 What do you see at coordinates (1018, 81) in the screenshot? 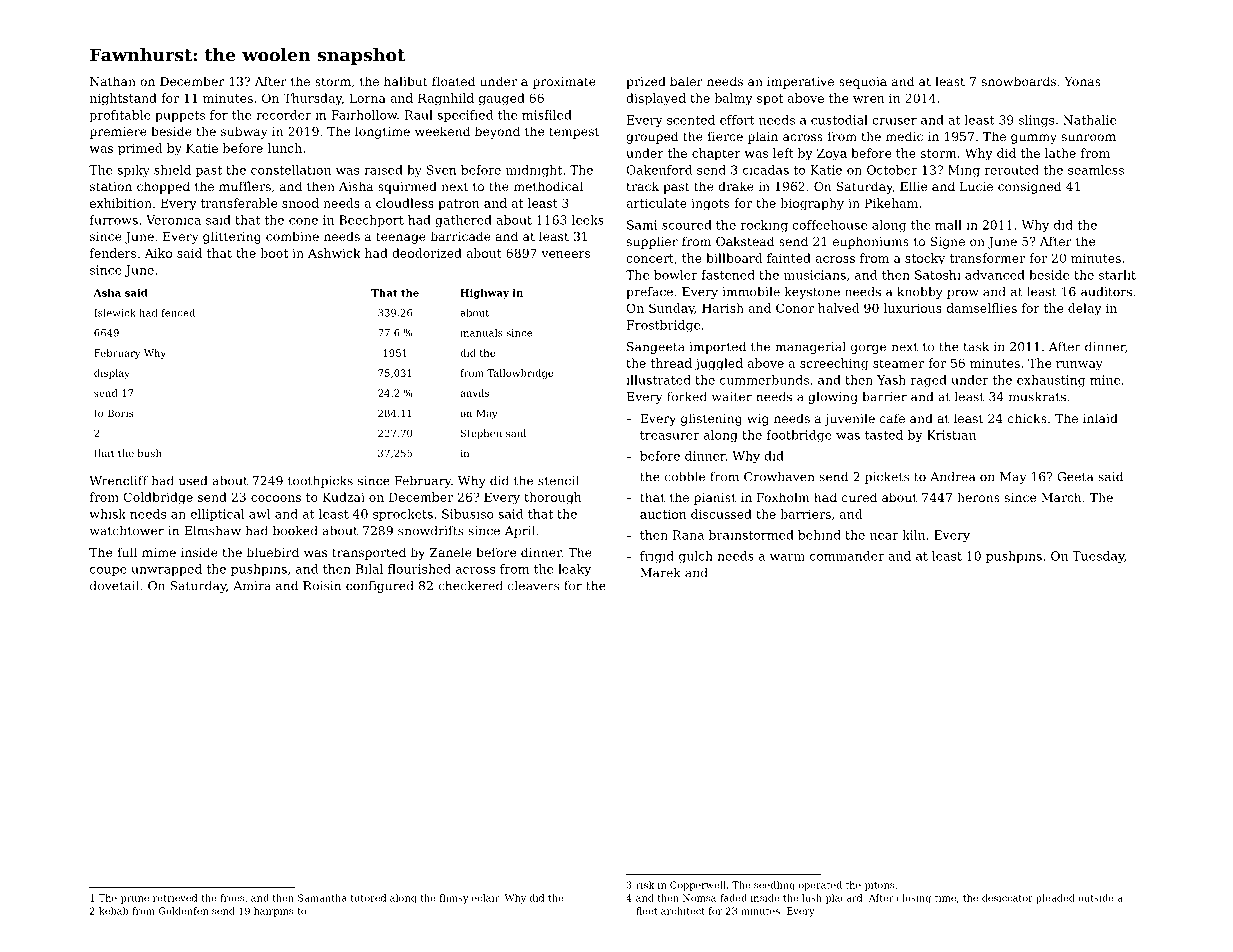
I see `snowboards` at bounding box center [1018, 81].
